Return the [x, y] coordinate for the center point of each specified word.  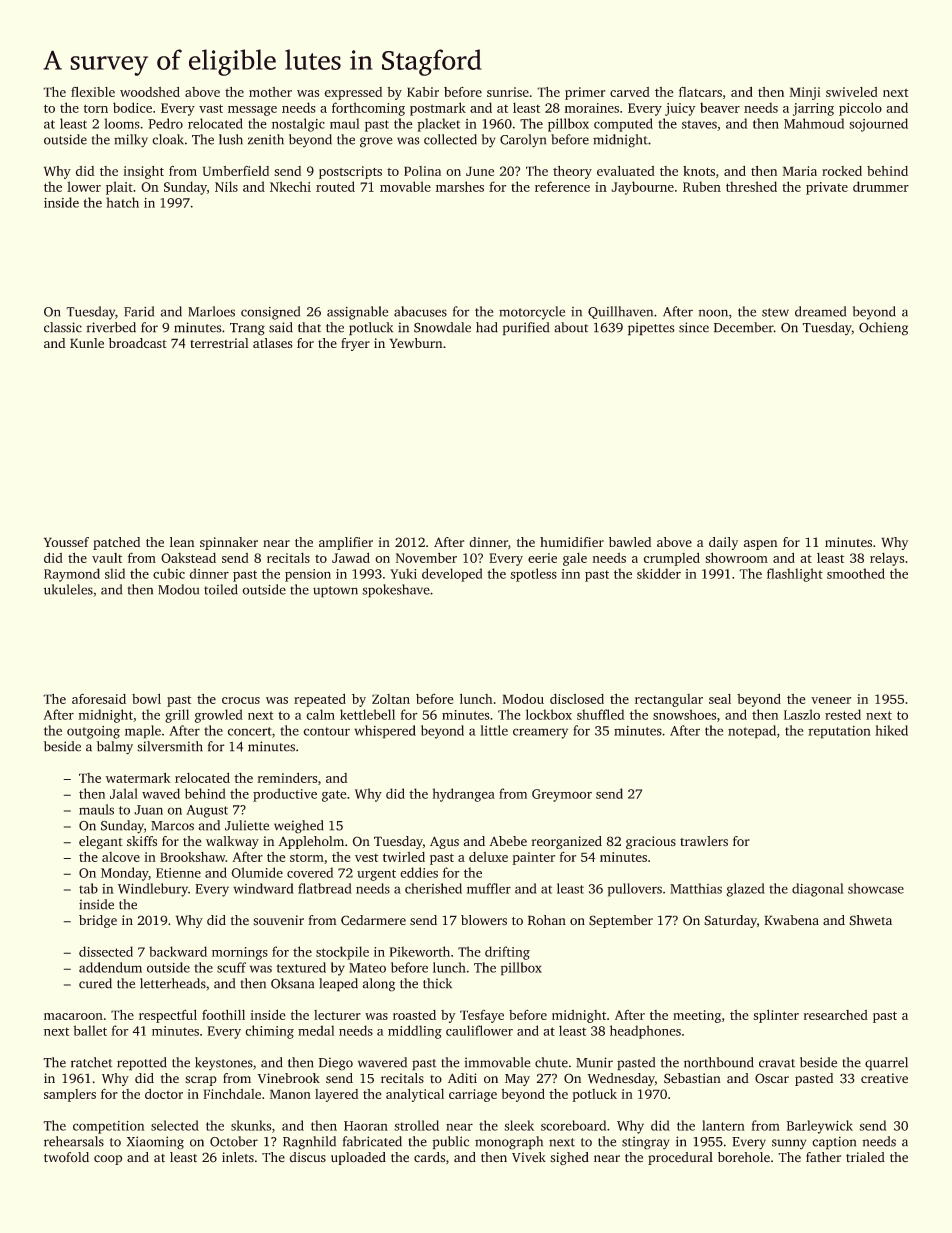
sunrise [508, 92]
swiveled [852, 92]
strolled [416, 1125]
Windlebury [153, 890]
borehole [744, 1157]
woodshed [150, 92]
